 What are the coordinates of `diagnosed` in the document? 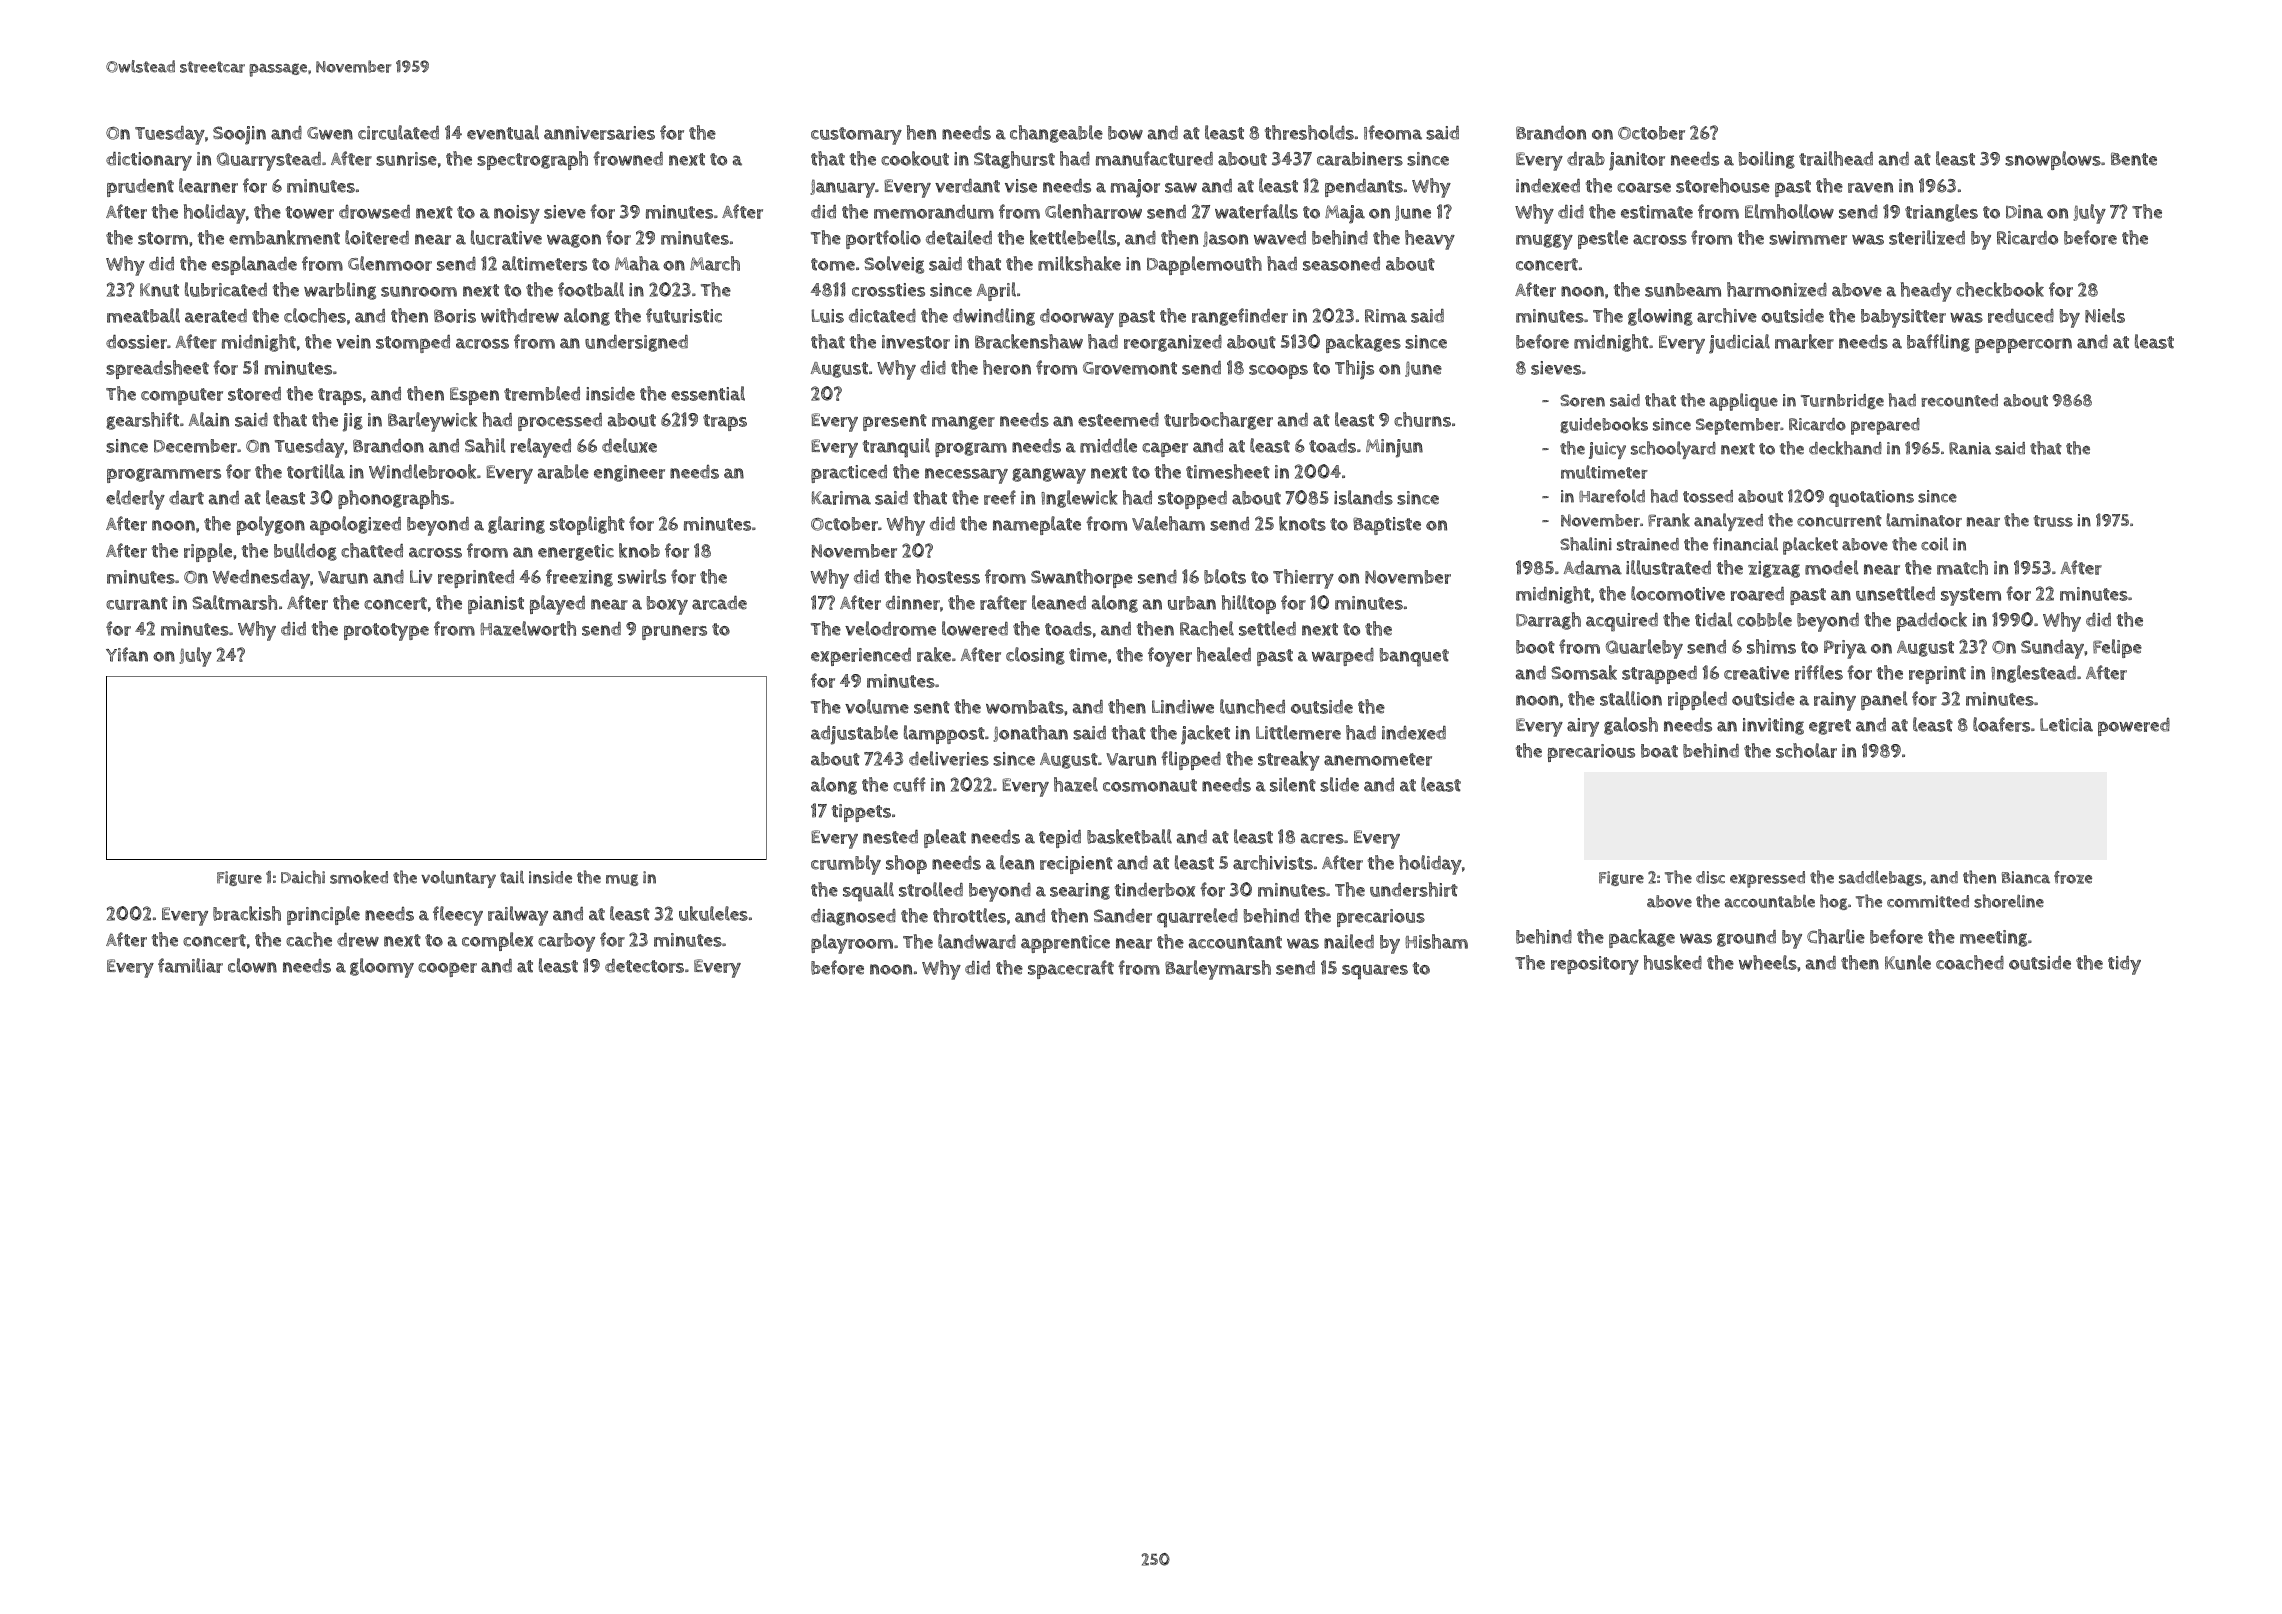 It's located at (853, 917).
